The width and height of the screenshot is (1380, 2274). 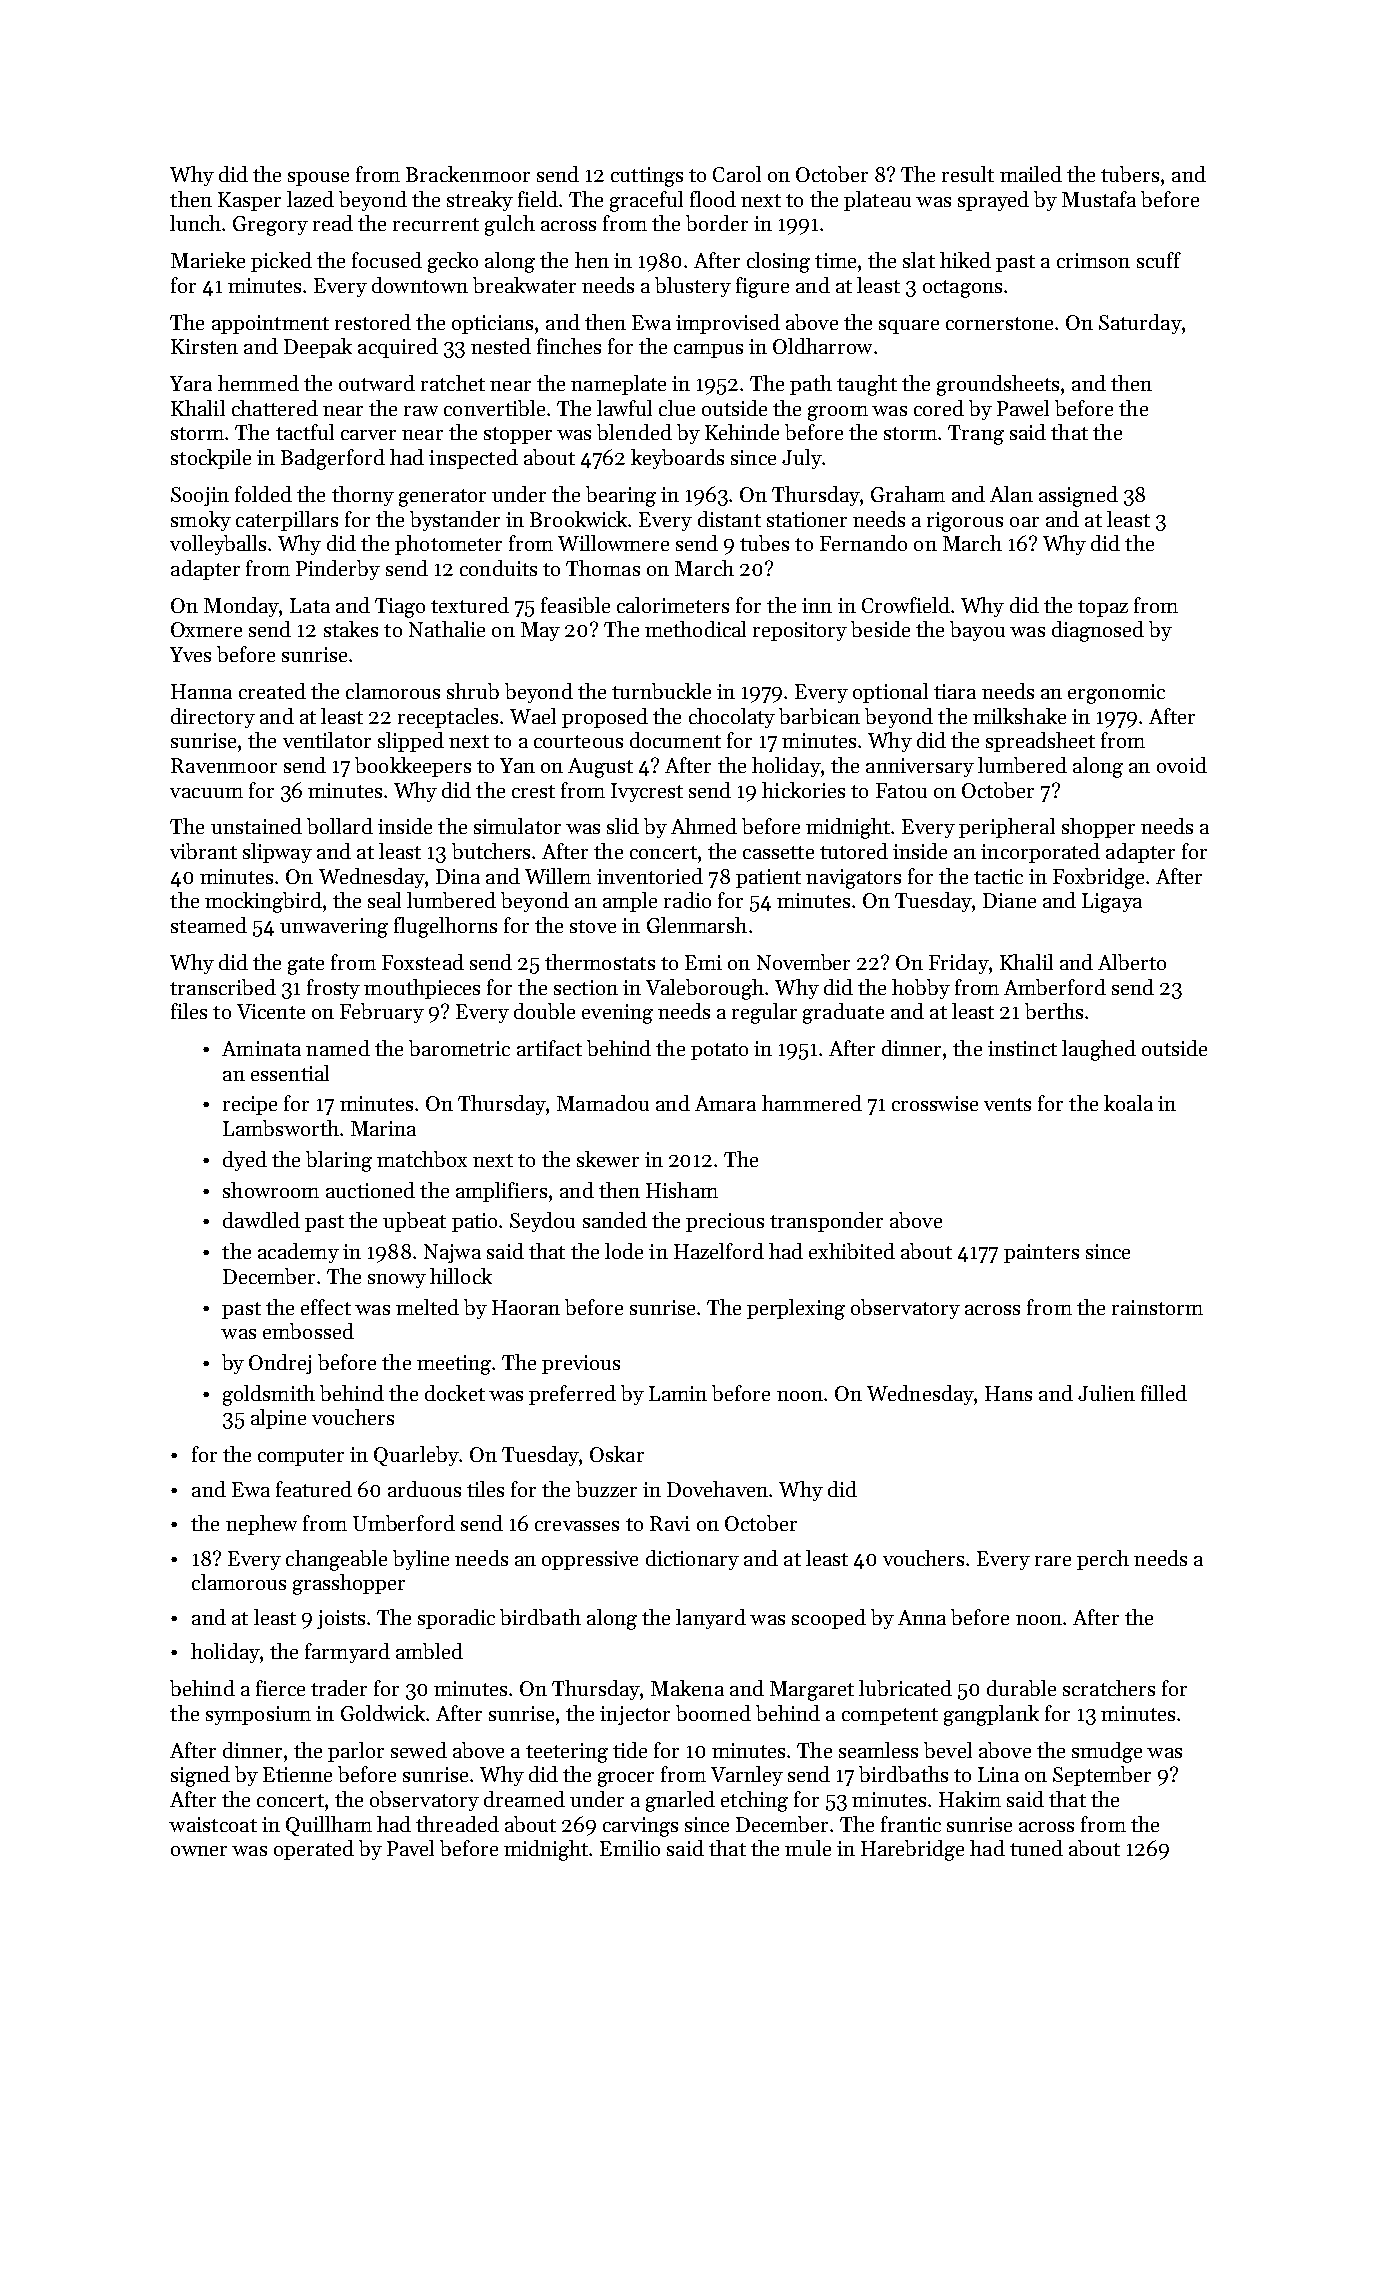 I want to click on Kasper, so click(x=249, y=201).
